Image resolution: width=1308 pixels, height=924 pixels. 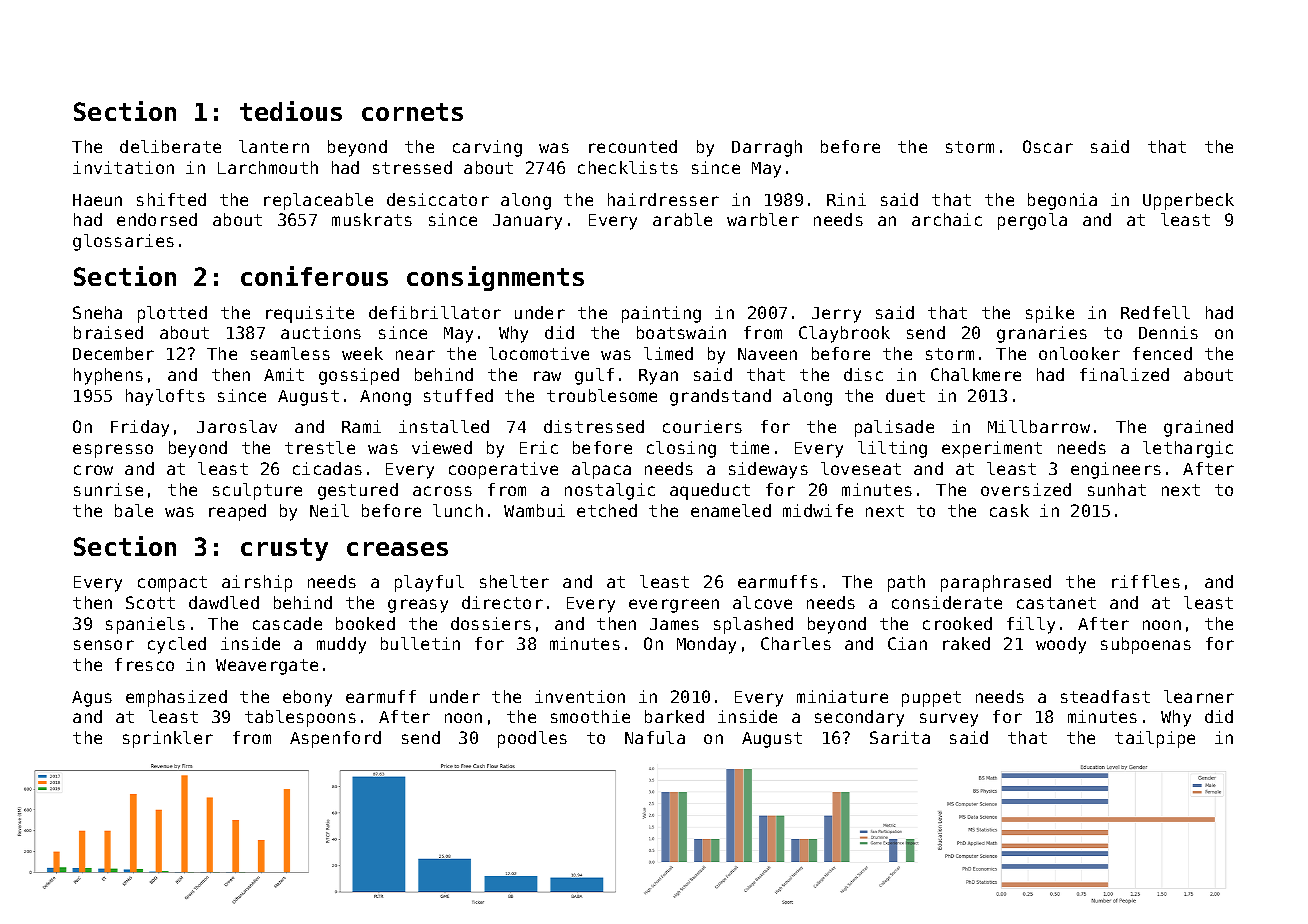 What do you see at coordinates (168, 739) in the screenshot?
I see `sprinkler` at bounding box center [168, 739].
